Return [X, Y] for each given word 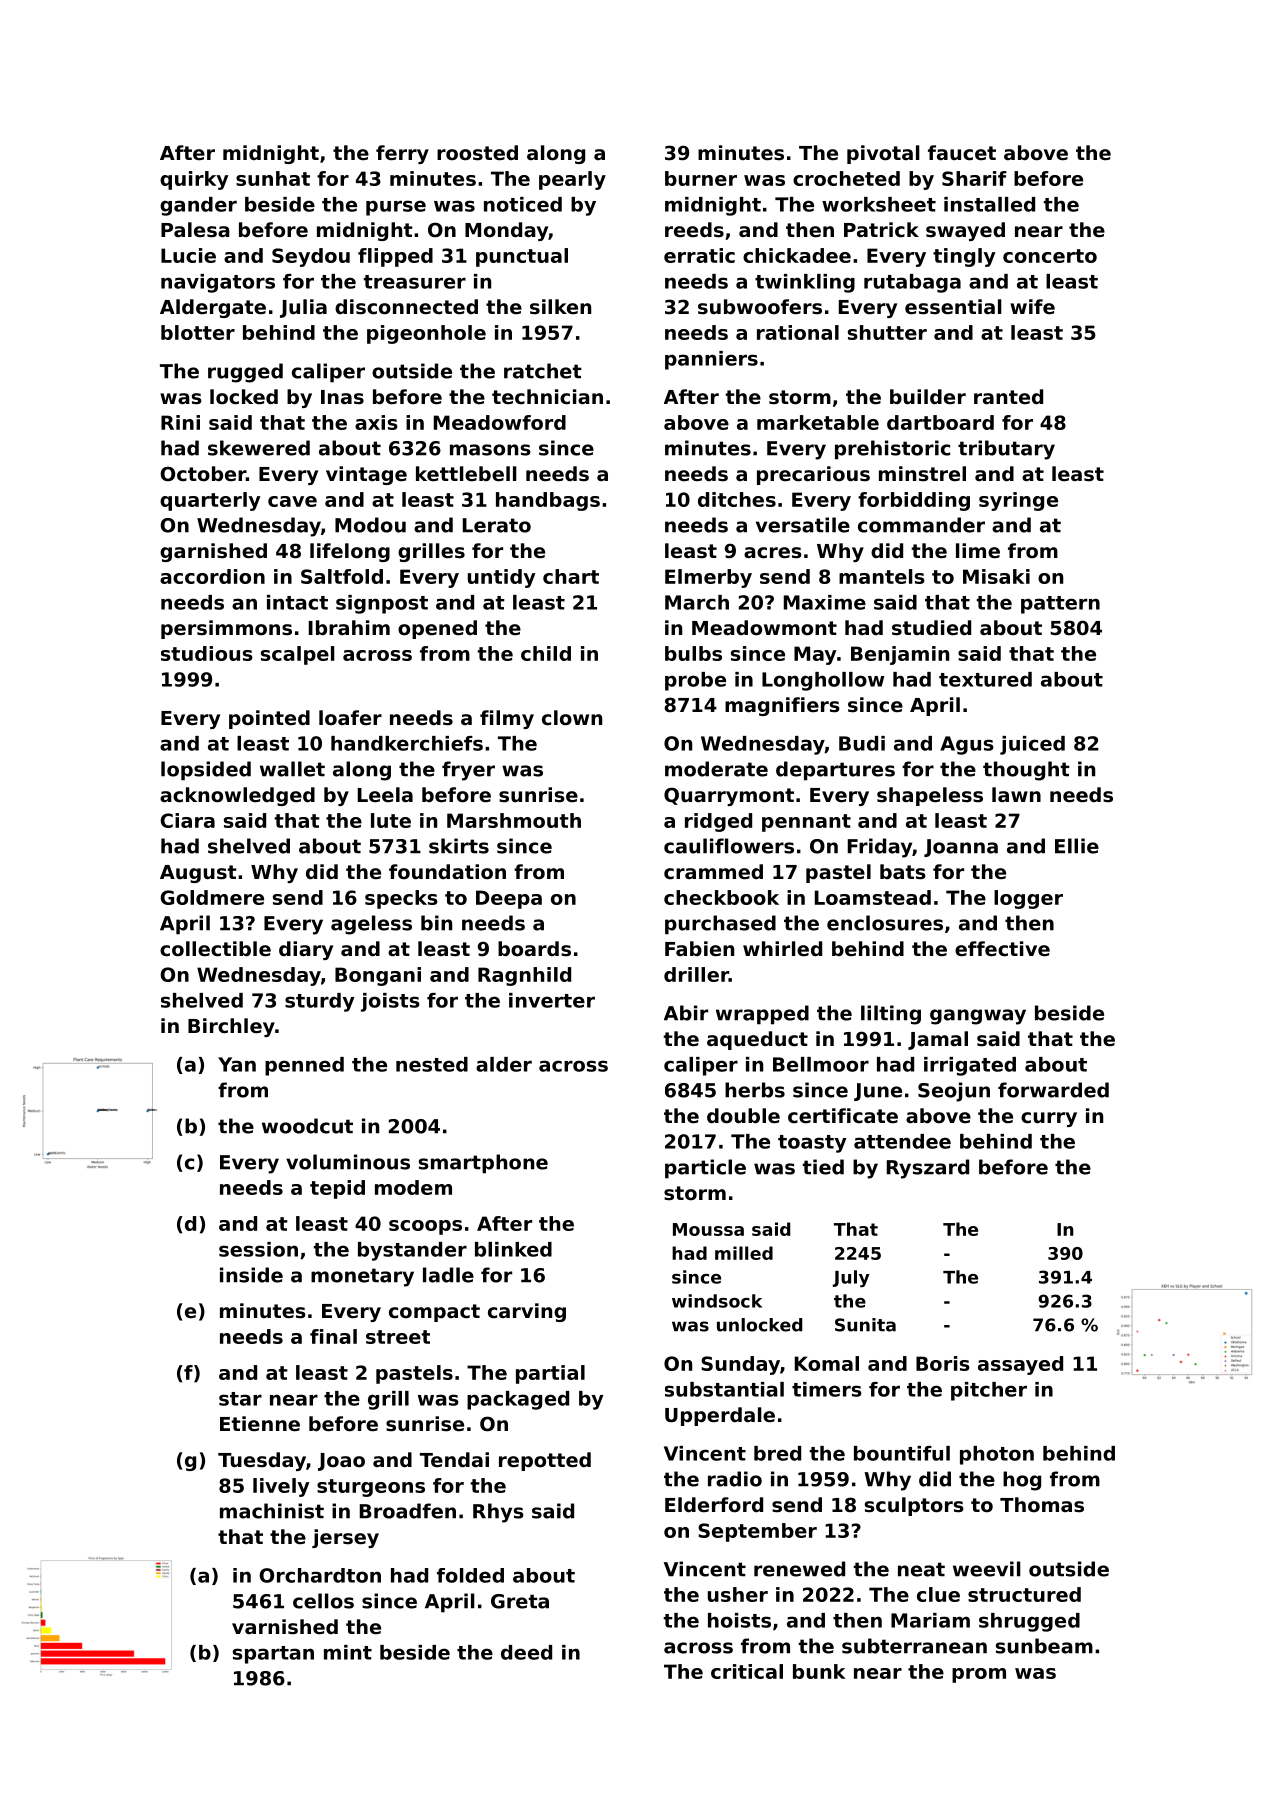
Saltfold [342, 576]
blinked [513, 1249]
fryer [468, 771]
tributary [1006, 450]
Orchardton [320, 1575]
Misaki [996, 576]
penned [304, 1066]
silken [560, 307]
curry [1049, 1119]
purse [396, 208]
